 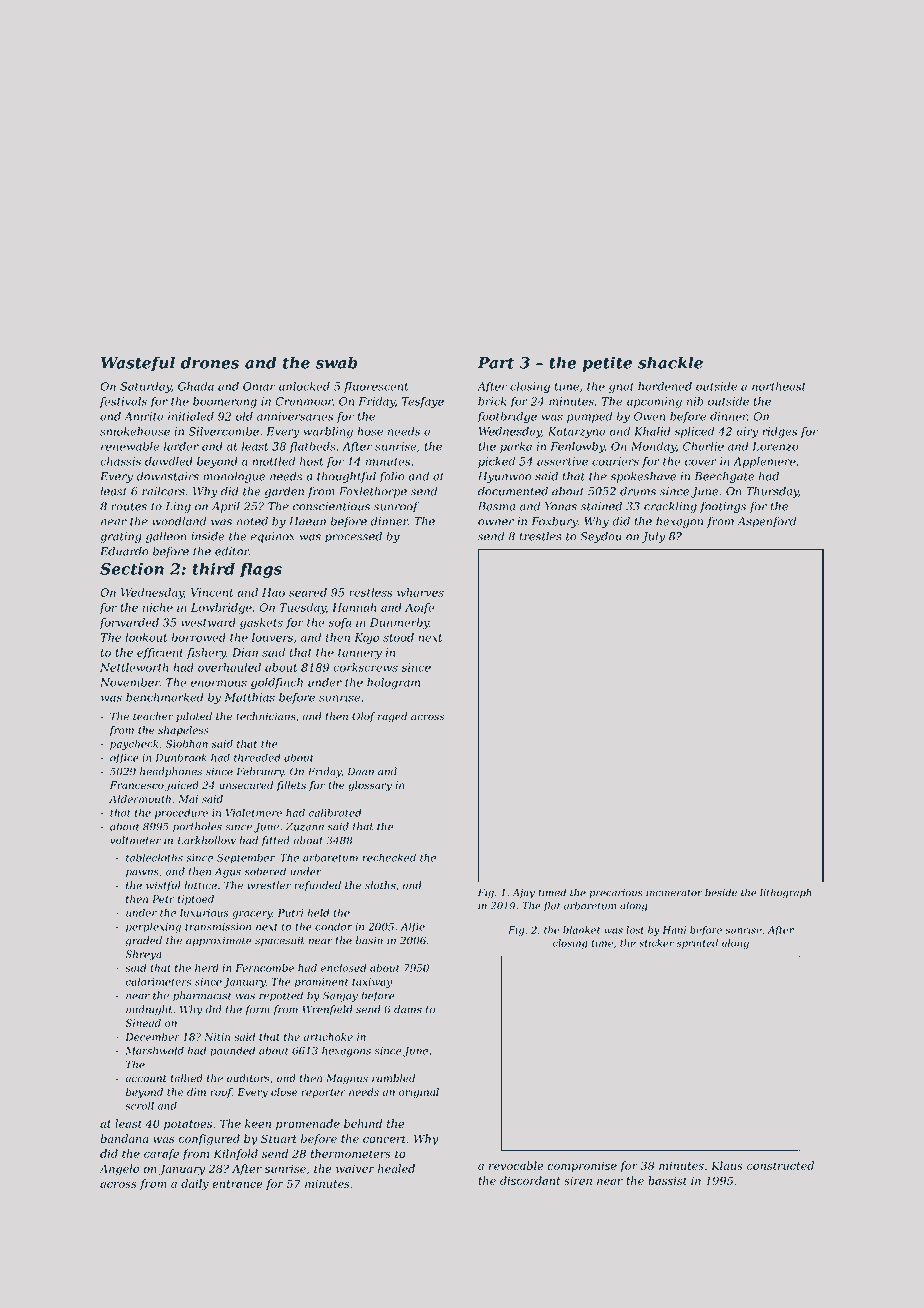 What do you see at coordinates (398, 637) in the screenshot?
I see `stood` at bounding box center [398, 637].
